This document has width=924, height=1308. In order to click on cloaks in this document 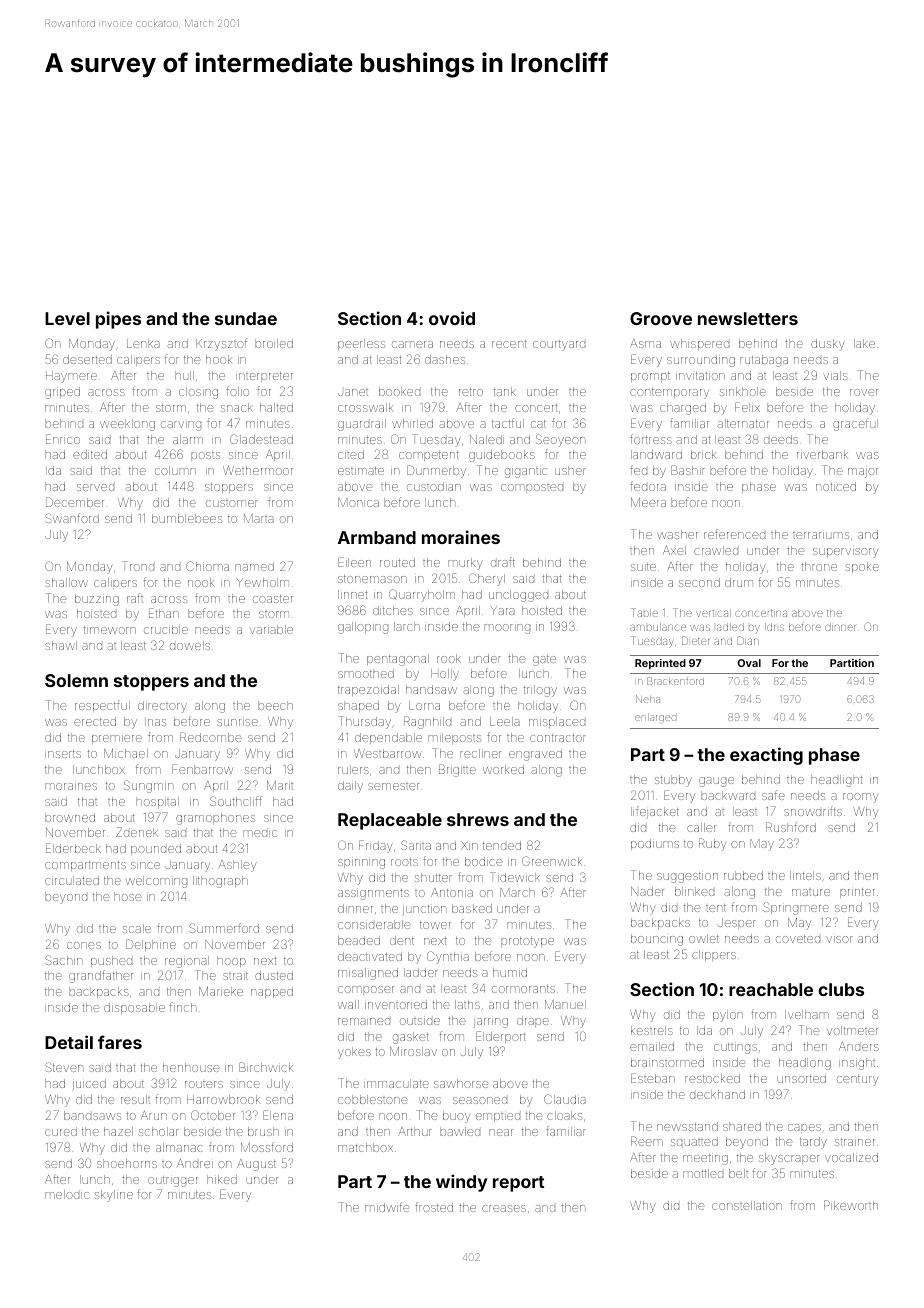, I will do `click(564, 1115)`.
